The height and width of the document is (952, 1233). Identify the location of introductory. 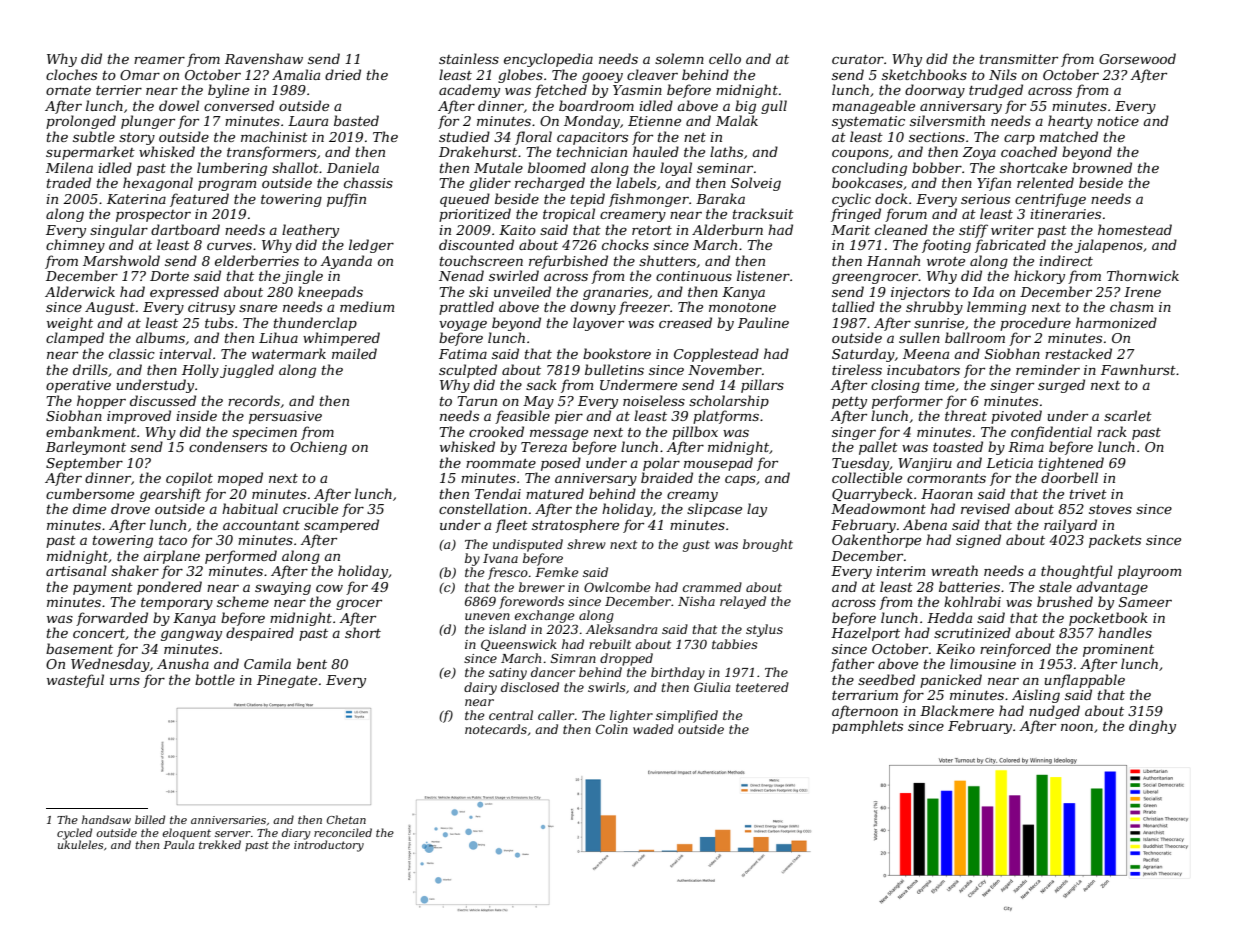
(329, 846).
